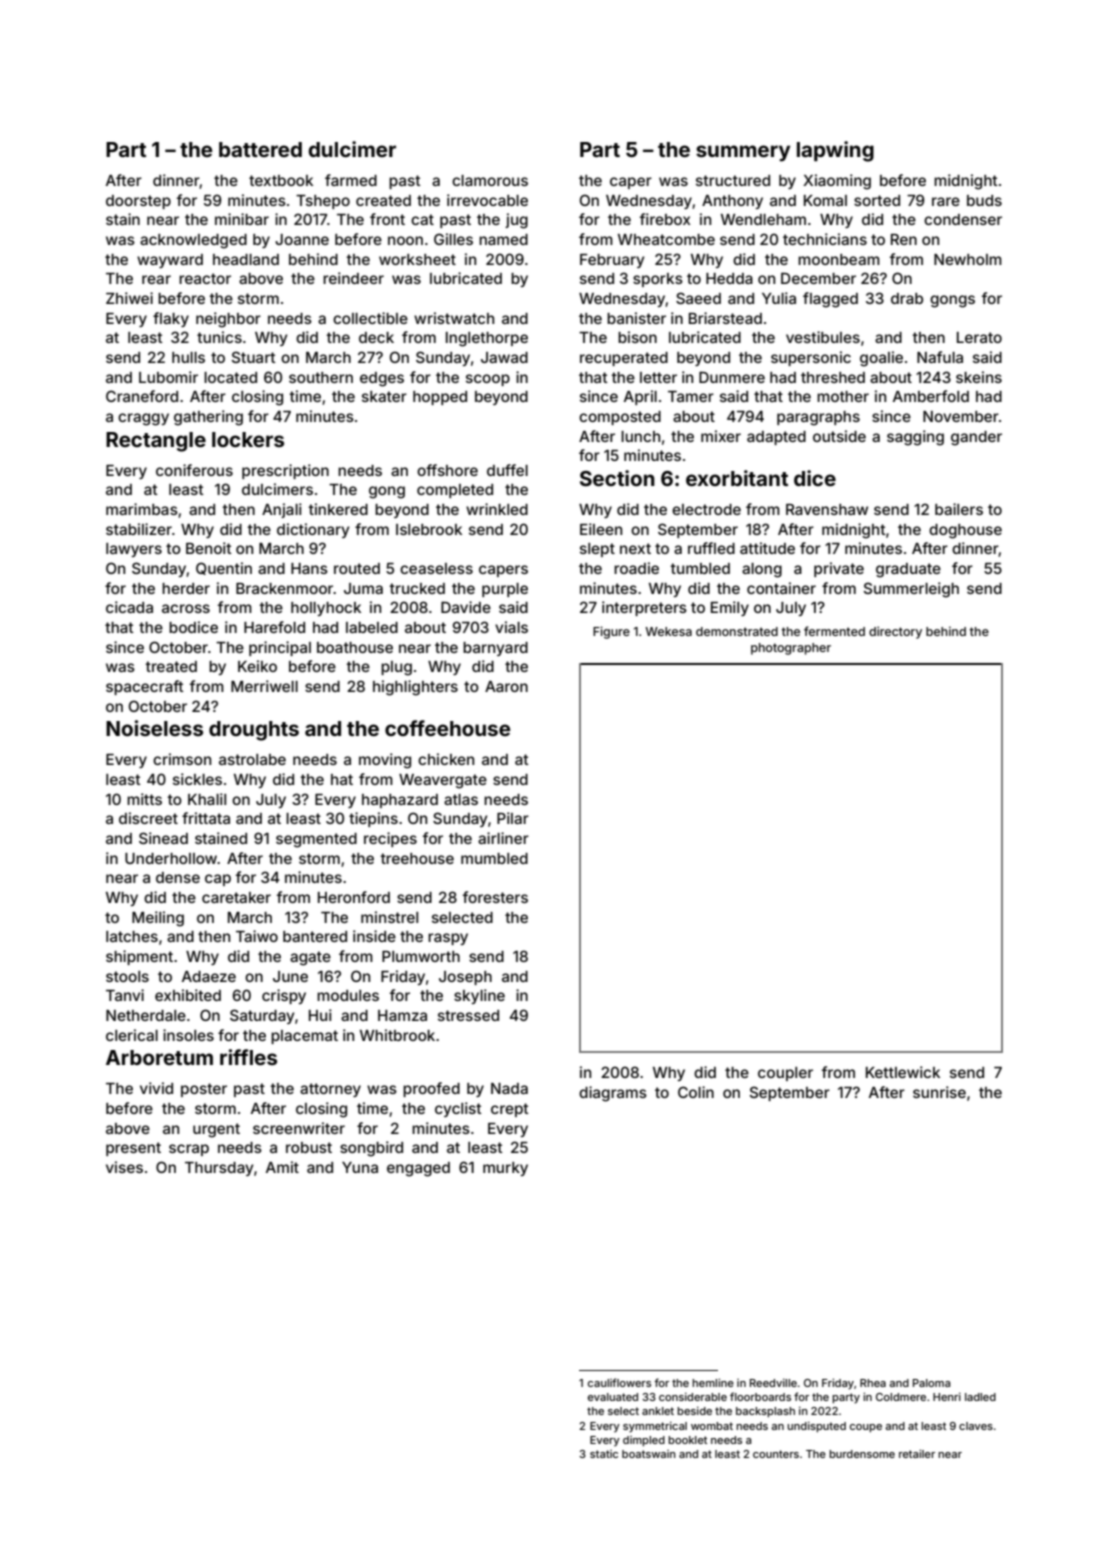 Image resolution: width=1108 pixels, height=1568 pixels. Describe the element at coordinates (791, 649) in the document. I see `photographer` at that location.
